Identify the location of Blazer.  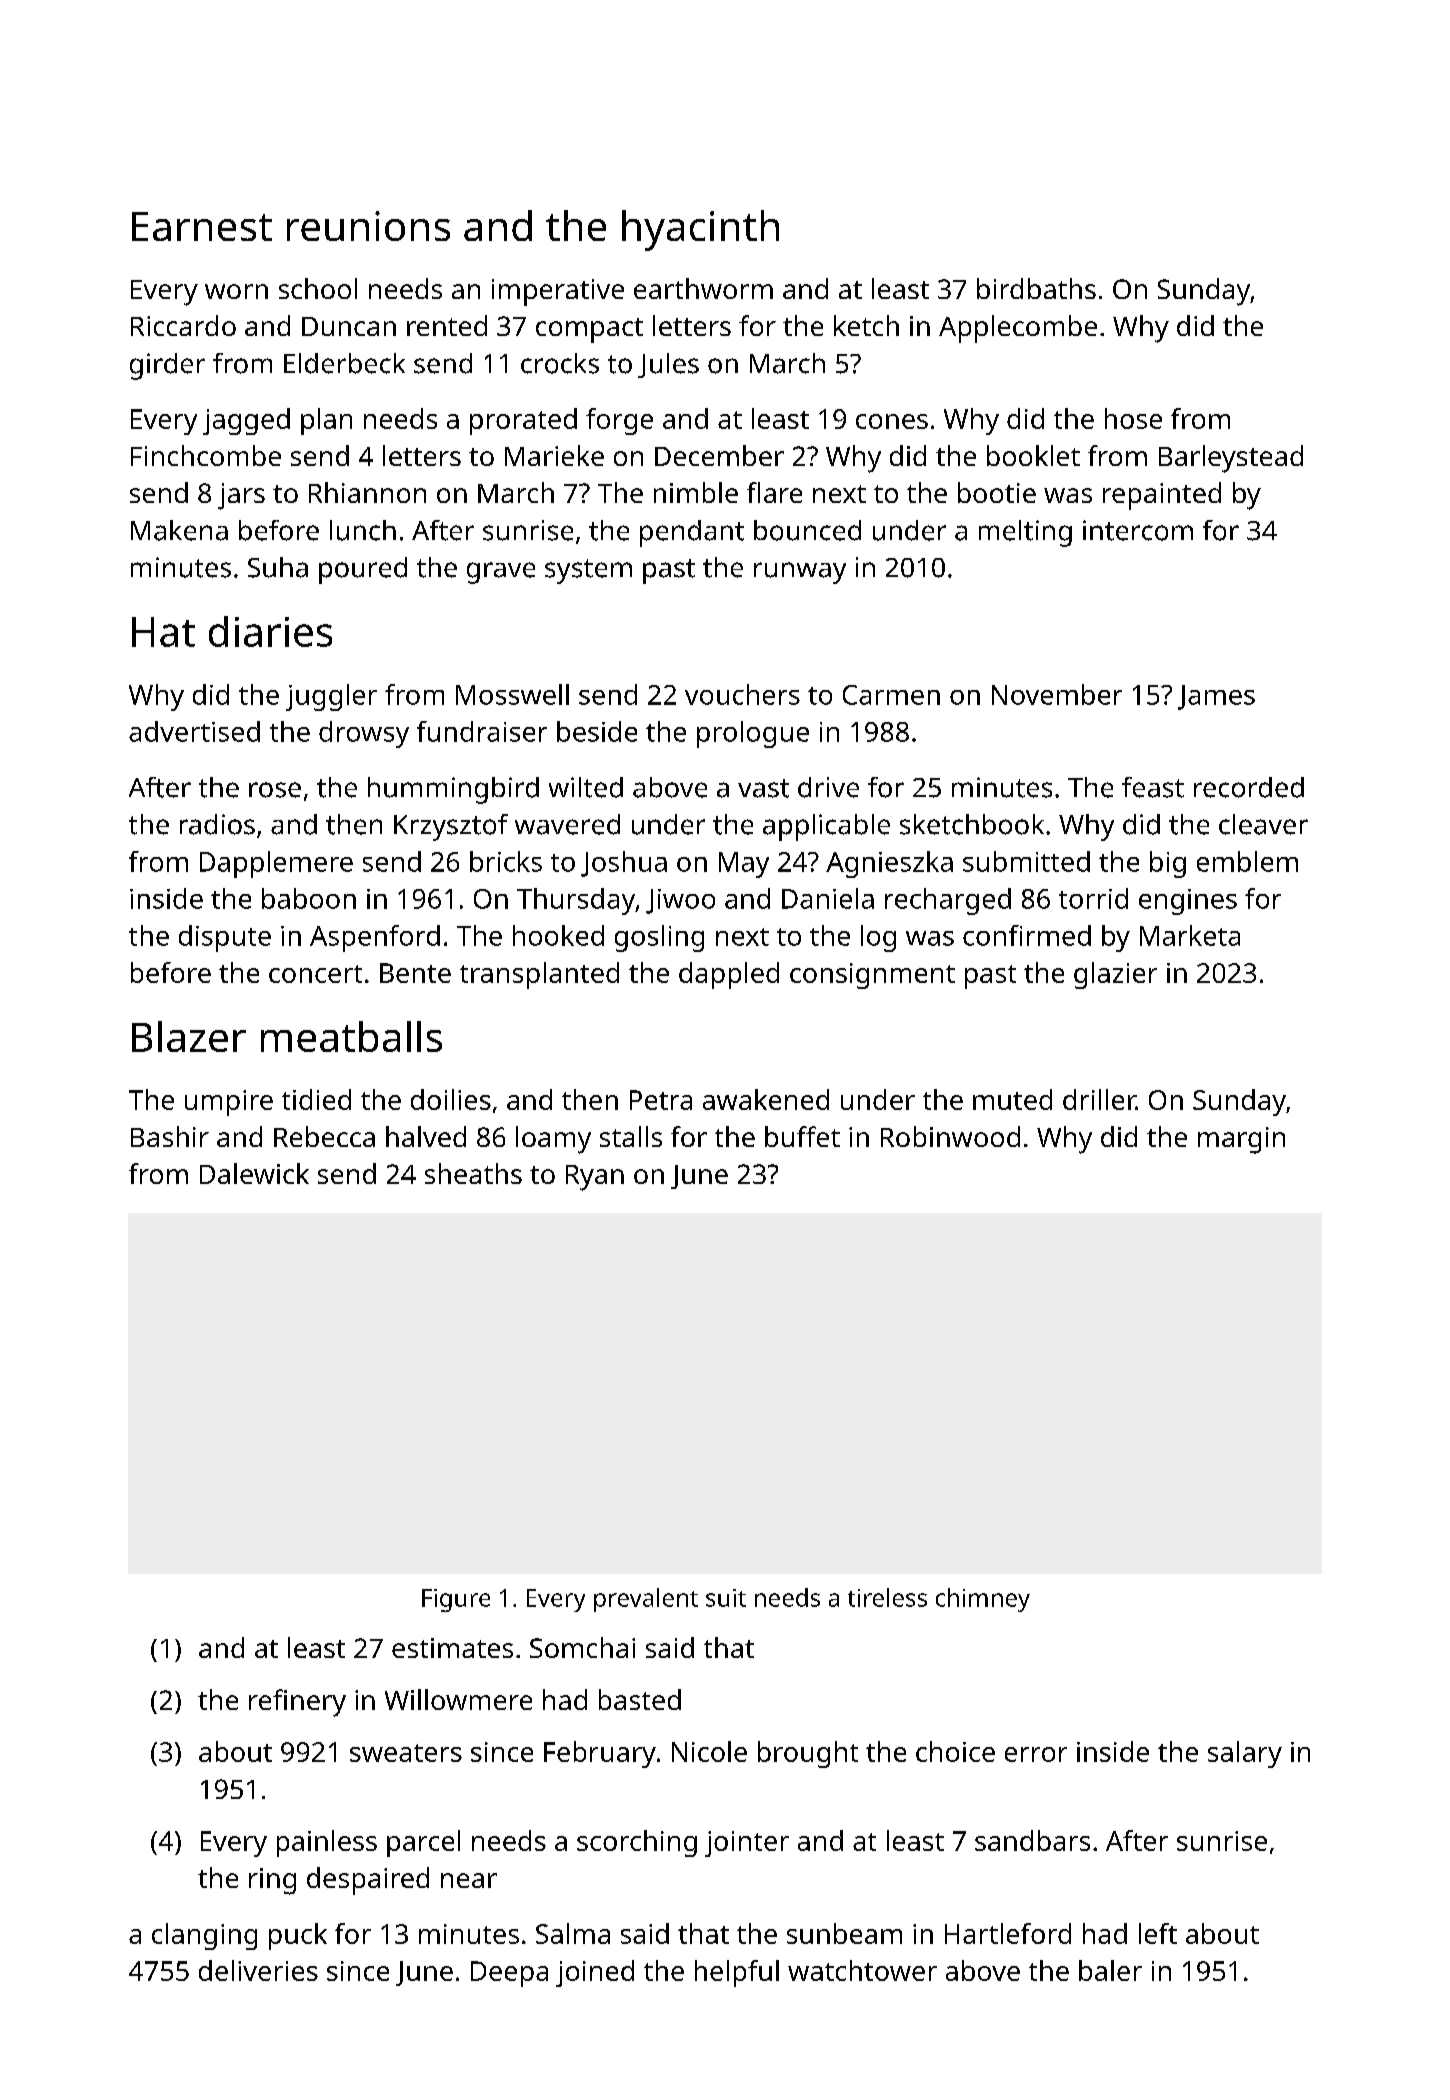
(189, 1036).
